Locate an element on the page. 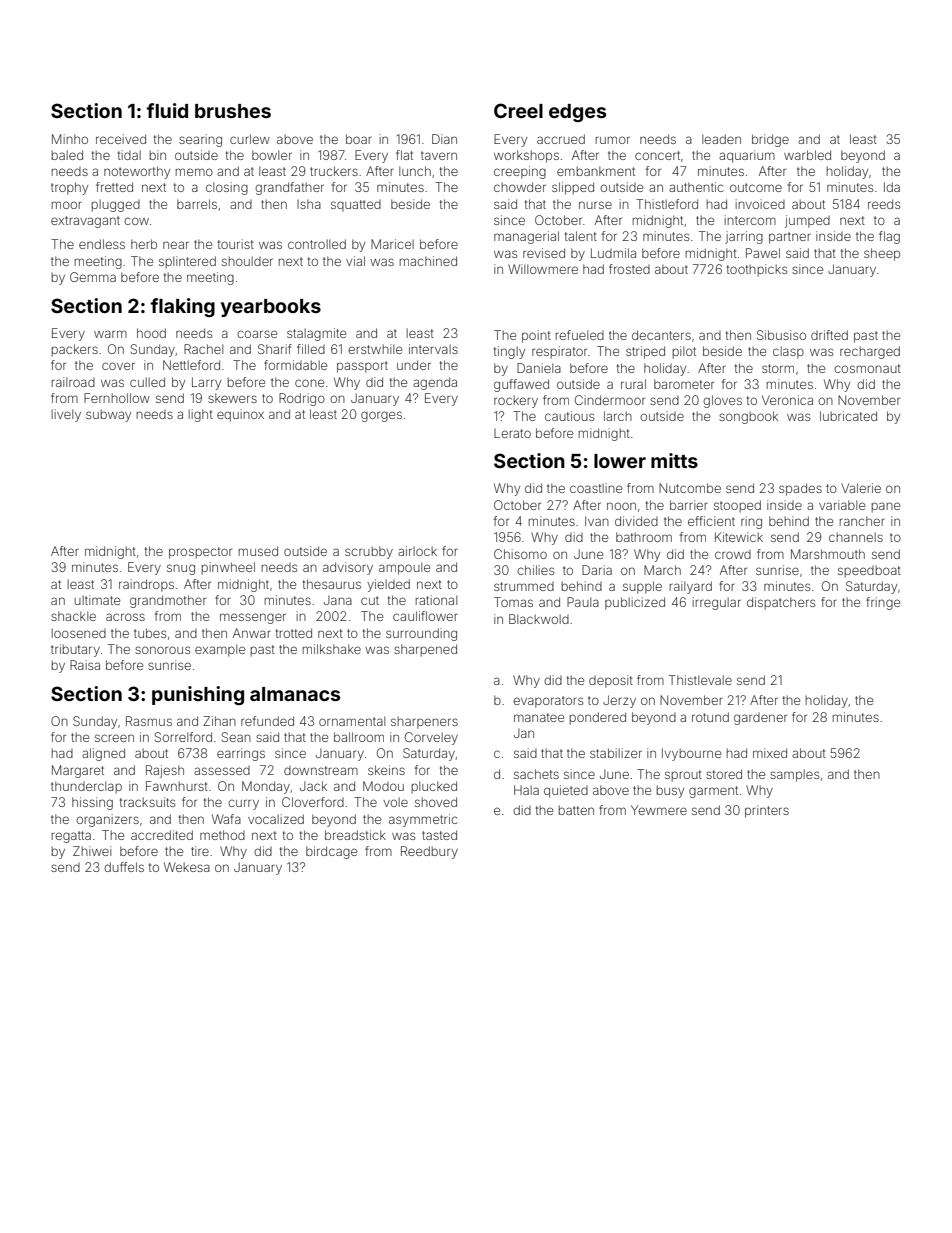 Image resolution: width=952 pixels, height=1233 pixels. messenger is located at coordinates (253, 618).
